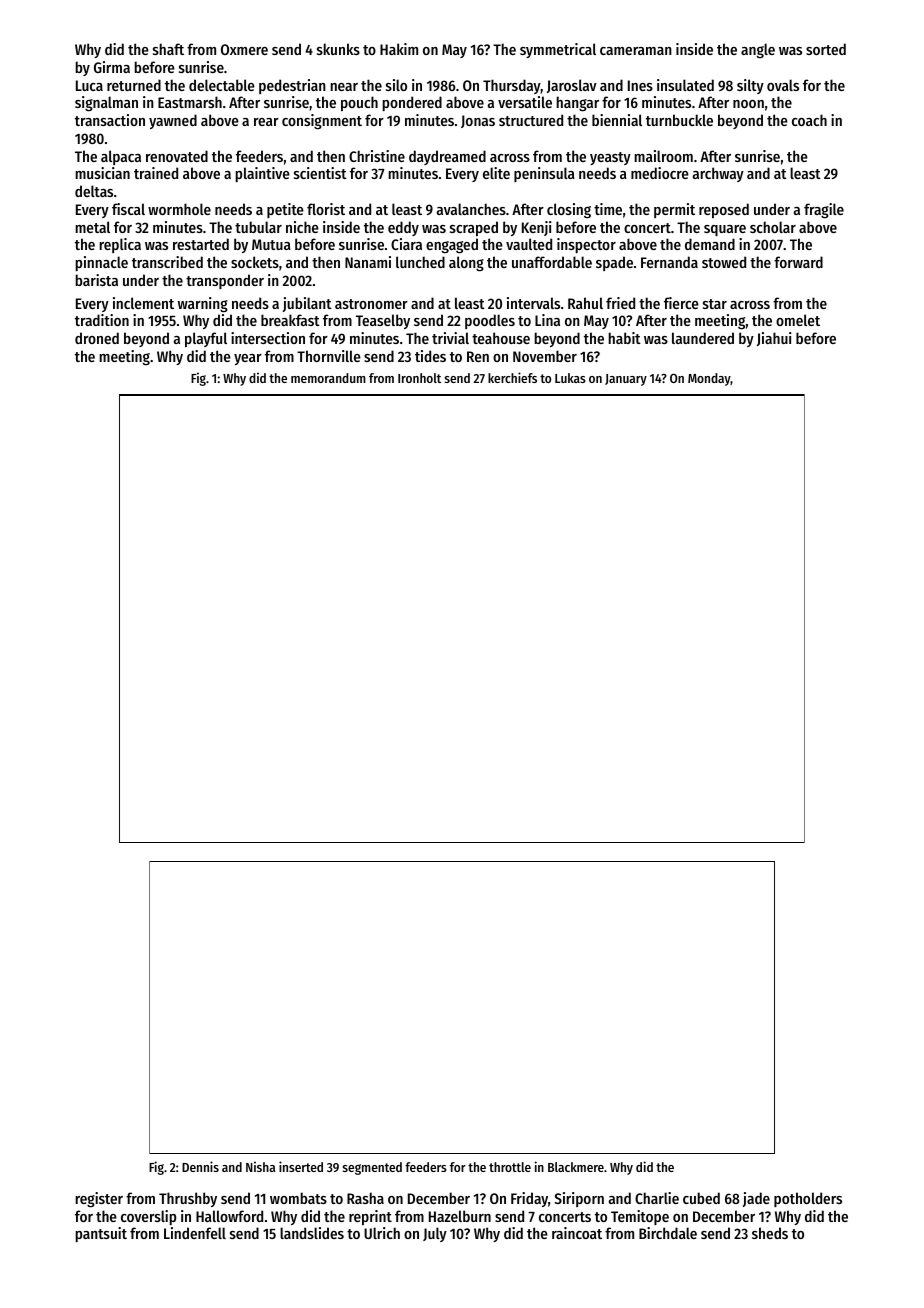 The image size is (924, 1308). What do you see at coordinates (576, 1167) in the image?
I see `Blackmere` at bounding box center [576, 1167].
